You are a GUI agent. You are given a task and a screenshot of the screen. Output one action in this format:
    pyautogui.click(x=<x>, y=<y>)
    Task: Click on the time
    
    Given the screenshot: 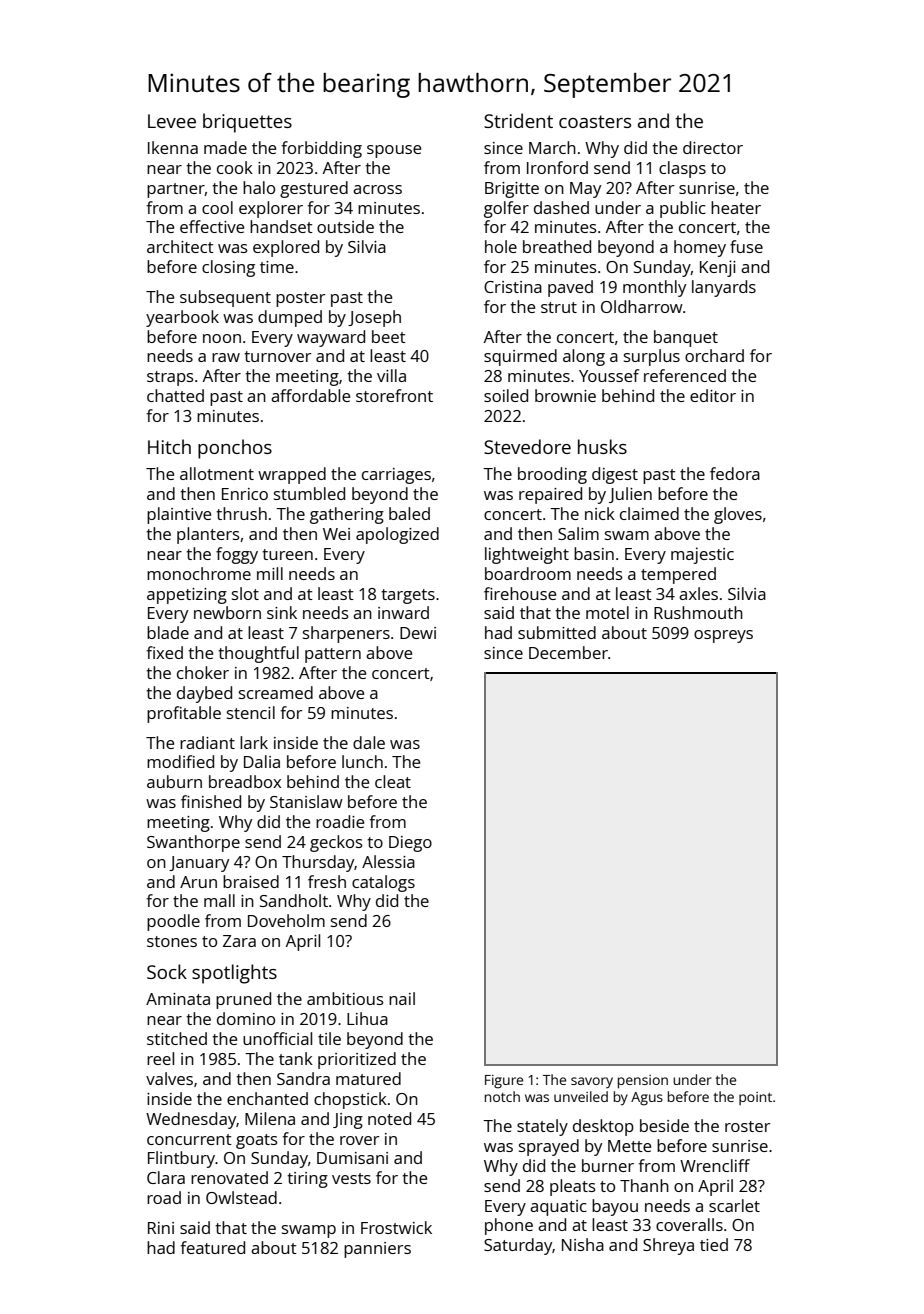 What is the action you would take?
    pyautogui.click(x=277, y=267)
